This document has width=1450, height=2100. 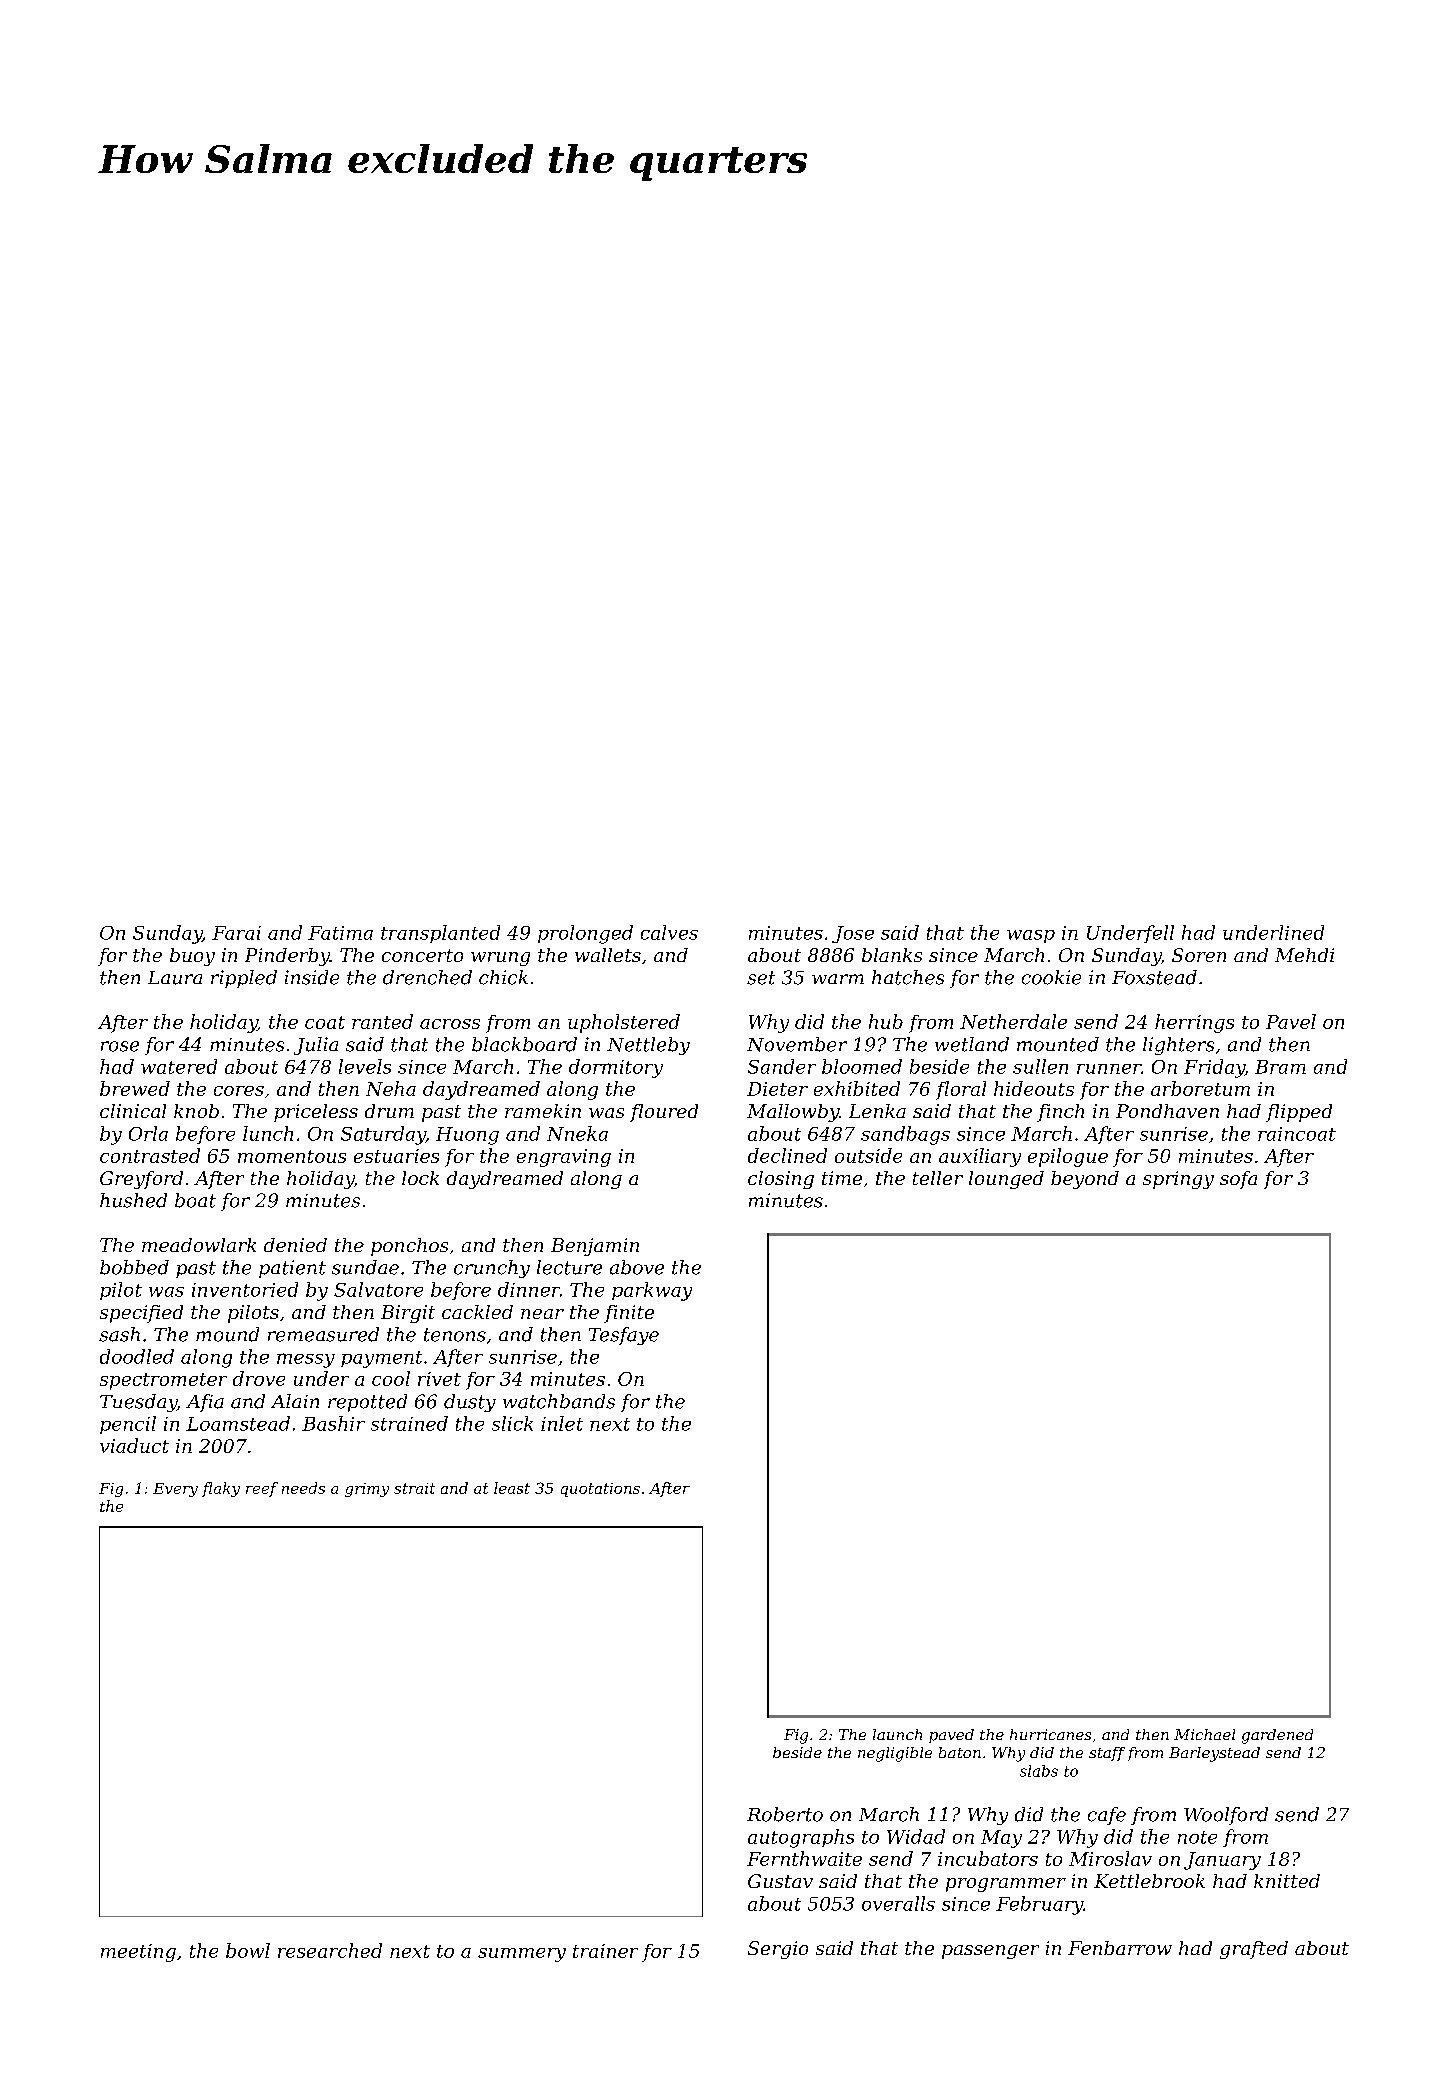 What do you see at coordinates (785, 1814) in the document?
I see `Roberto` at bounding box center [785, 1814].
